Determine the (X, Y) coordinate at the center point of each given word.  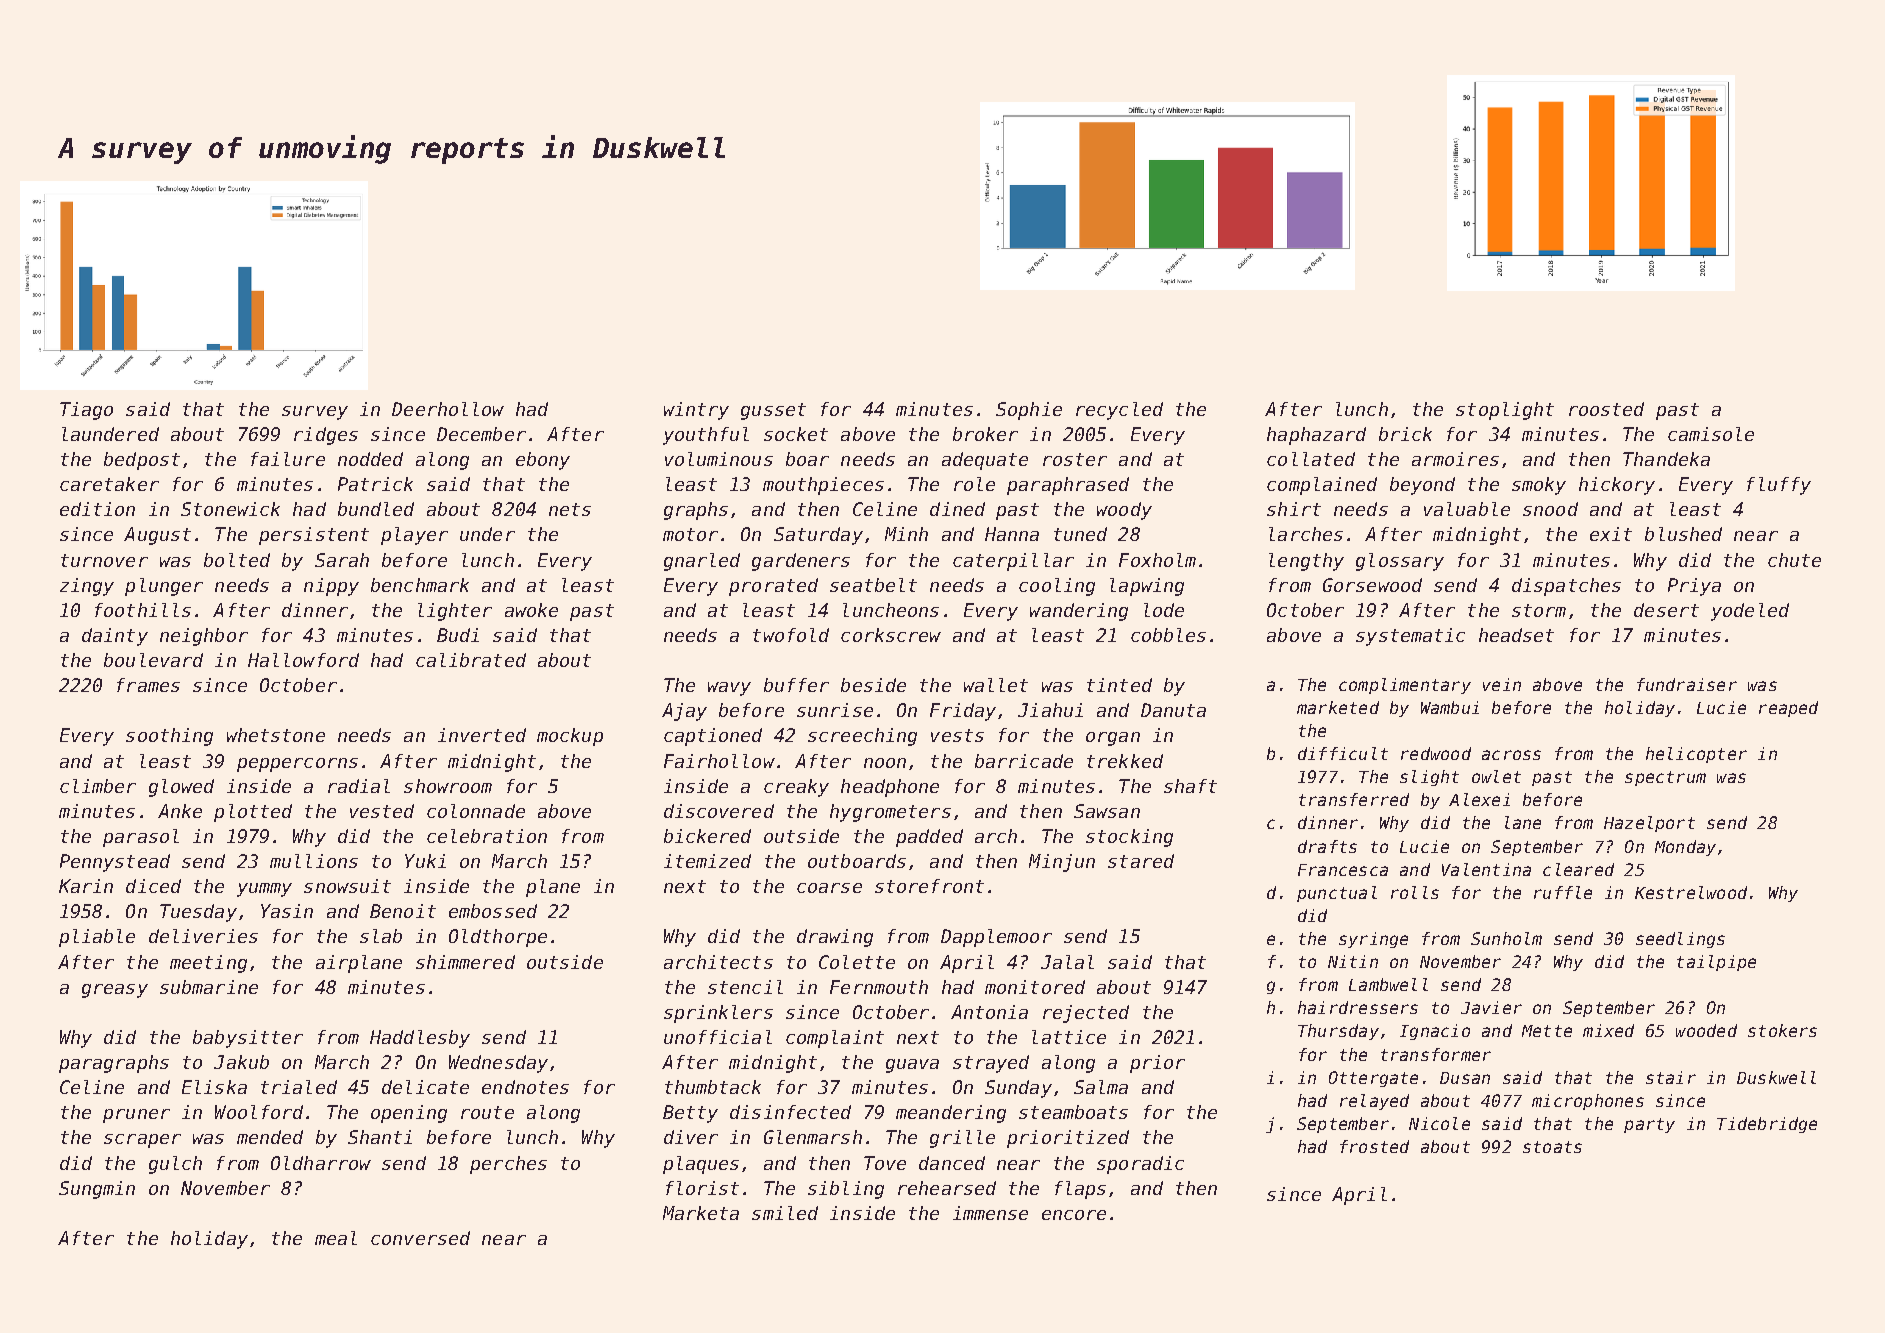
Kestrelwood (1691, 892)
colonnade (476, 811)
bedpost (142, 461)
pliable (97, 938)
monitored (1035, 987)
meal (336, 1238)
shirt (1294, 509)
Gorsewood (1372, 585)
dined (957, 509)
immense (990, 1213)
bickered (707, 836)
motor (690, 534)
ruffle (1563, 892)
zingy (87, 587)
